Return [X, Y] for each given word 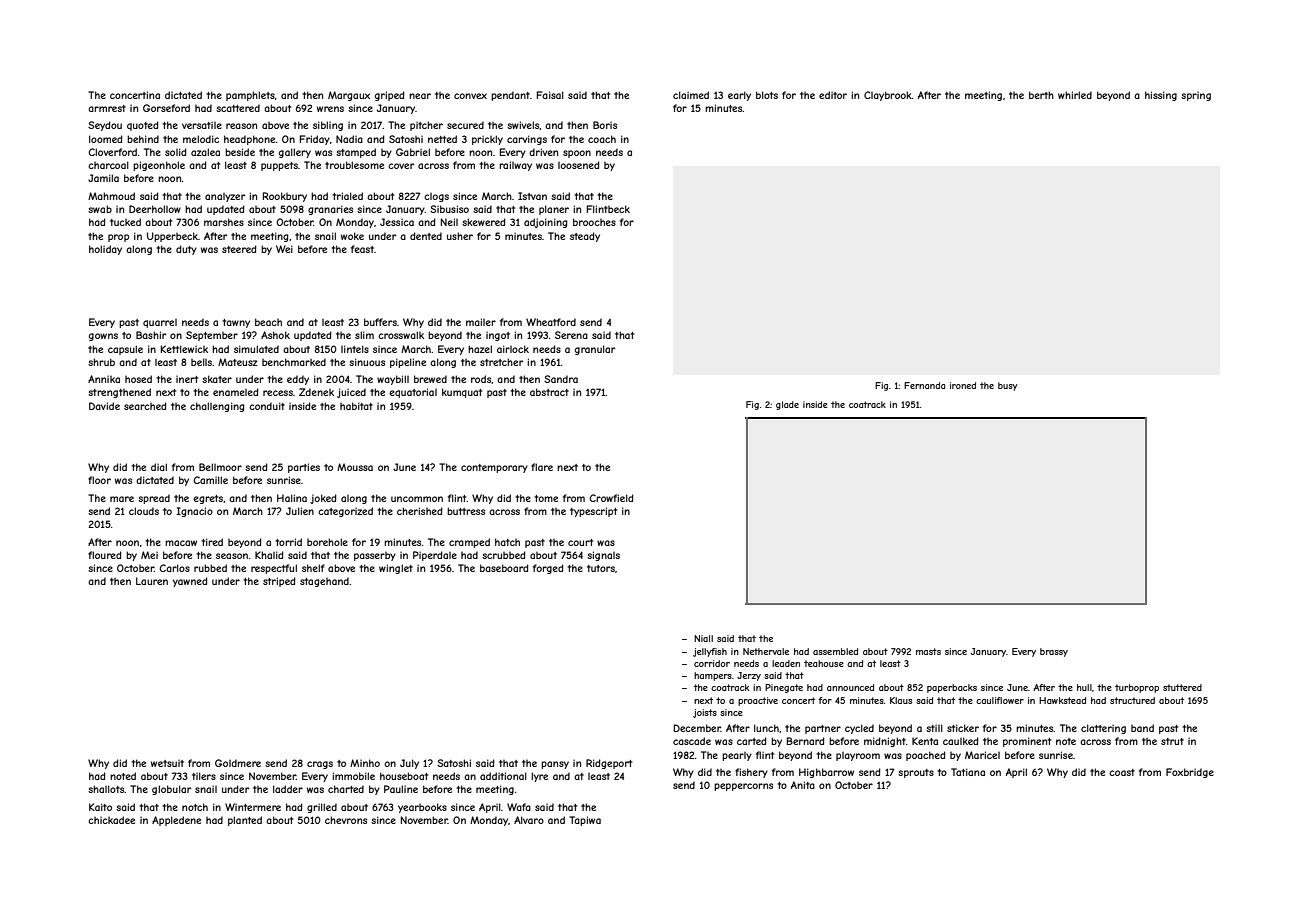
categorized [345, 512]
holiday [105, 250]
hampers [713, 676]
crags [320, 765]
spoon [577, 154]
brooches [594, 222]
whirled [1075, 95]
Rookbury [285, 197]
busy [1008, 386]
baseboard [504, 568]
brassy [1054, 652]
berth [1041, 95]
